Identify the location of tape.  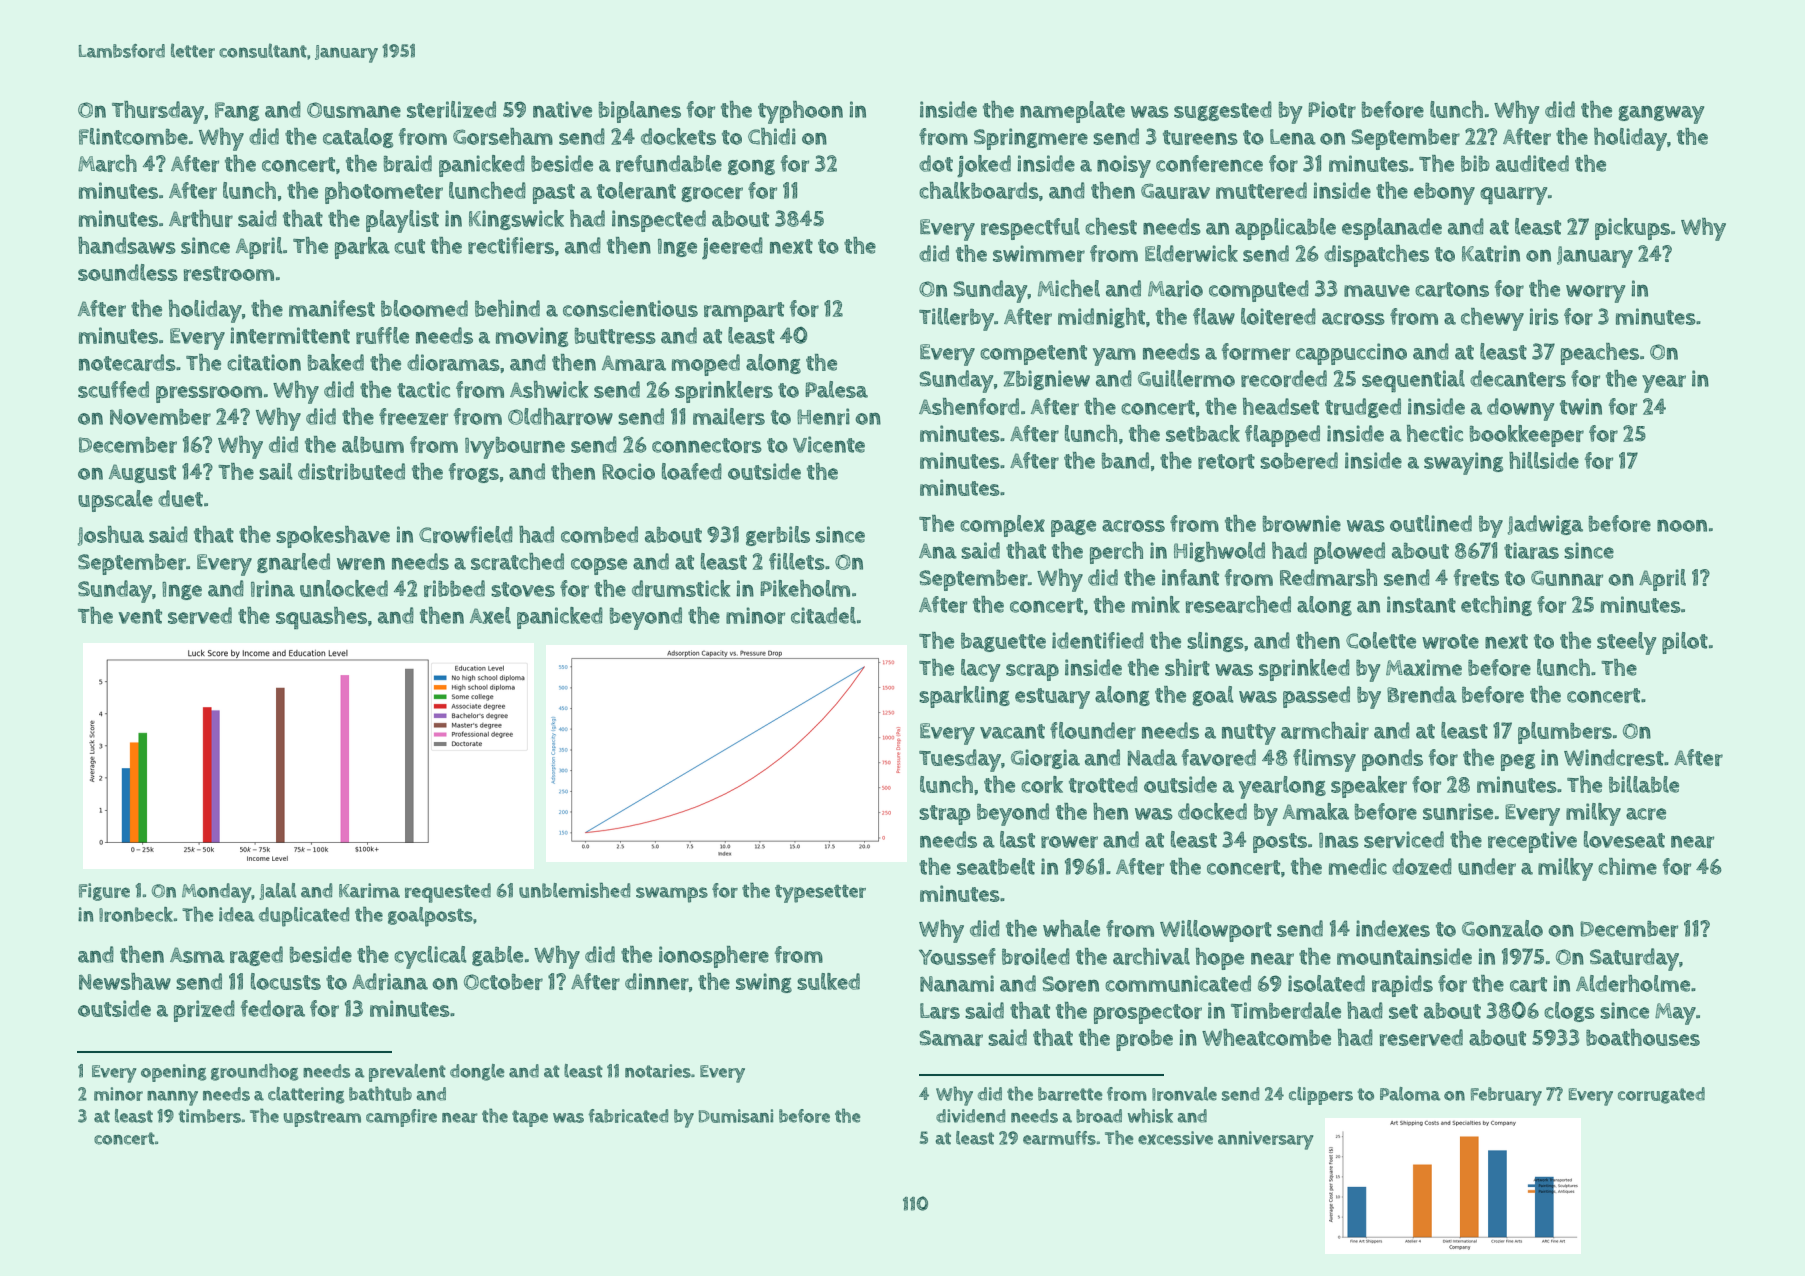
(530, 1118).
